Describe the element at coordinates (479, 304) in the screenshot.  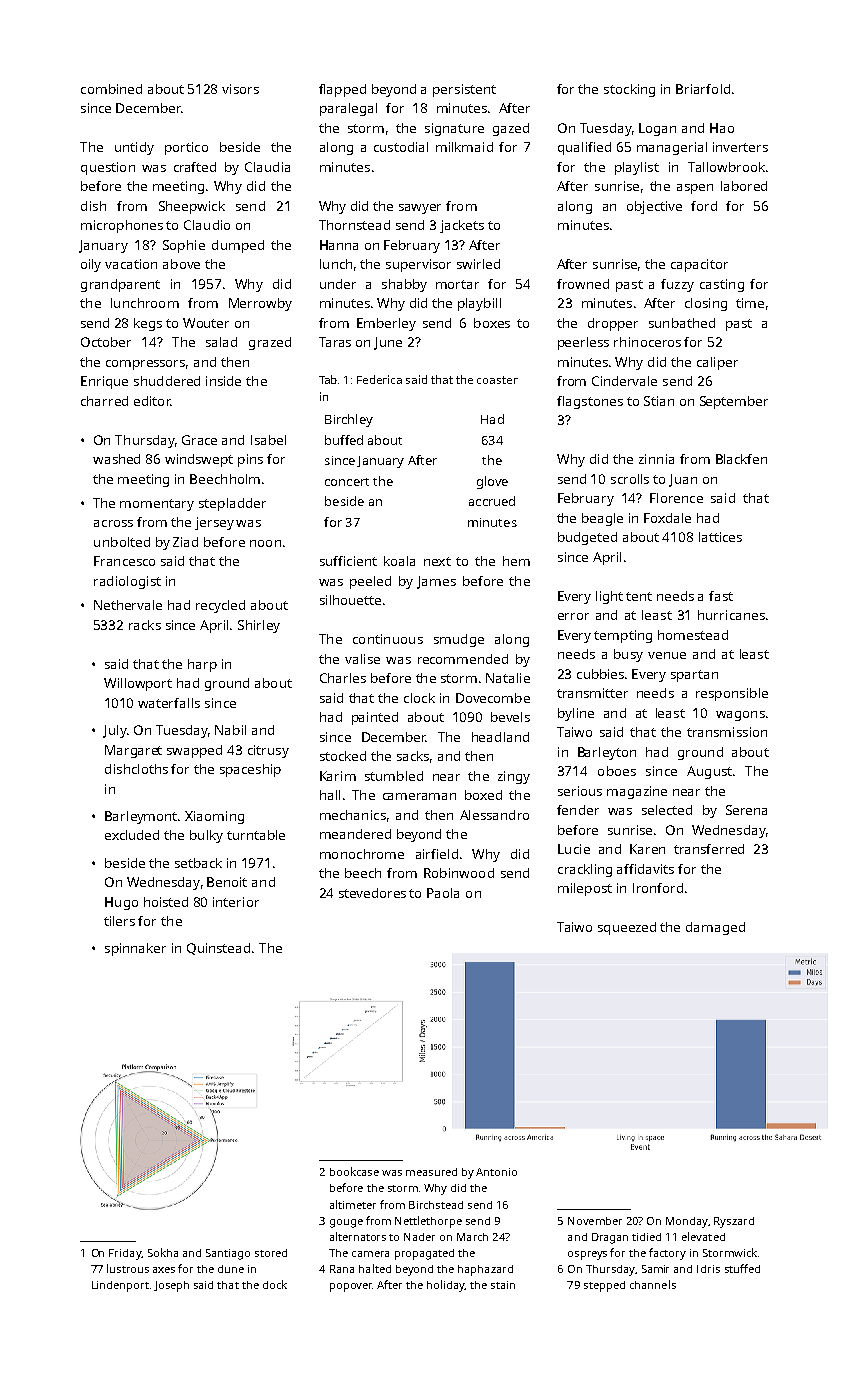
I see `playbill` at that location.
